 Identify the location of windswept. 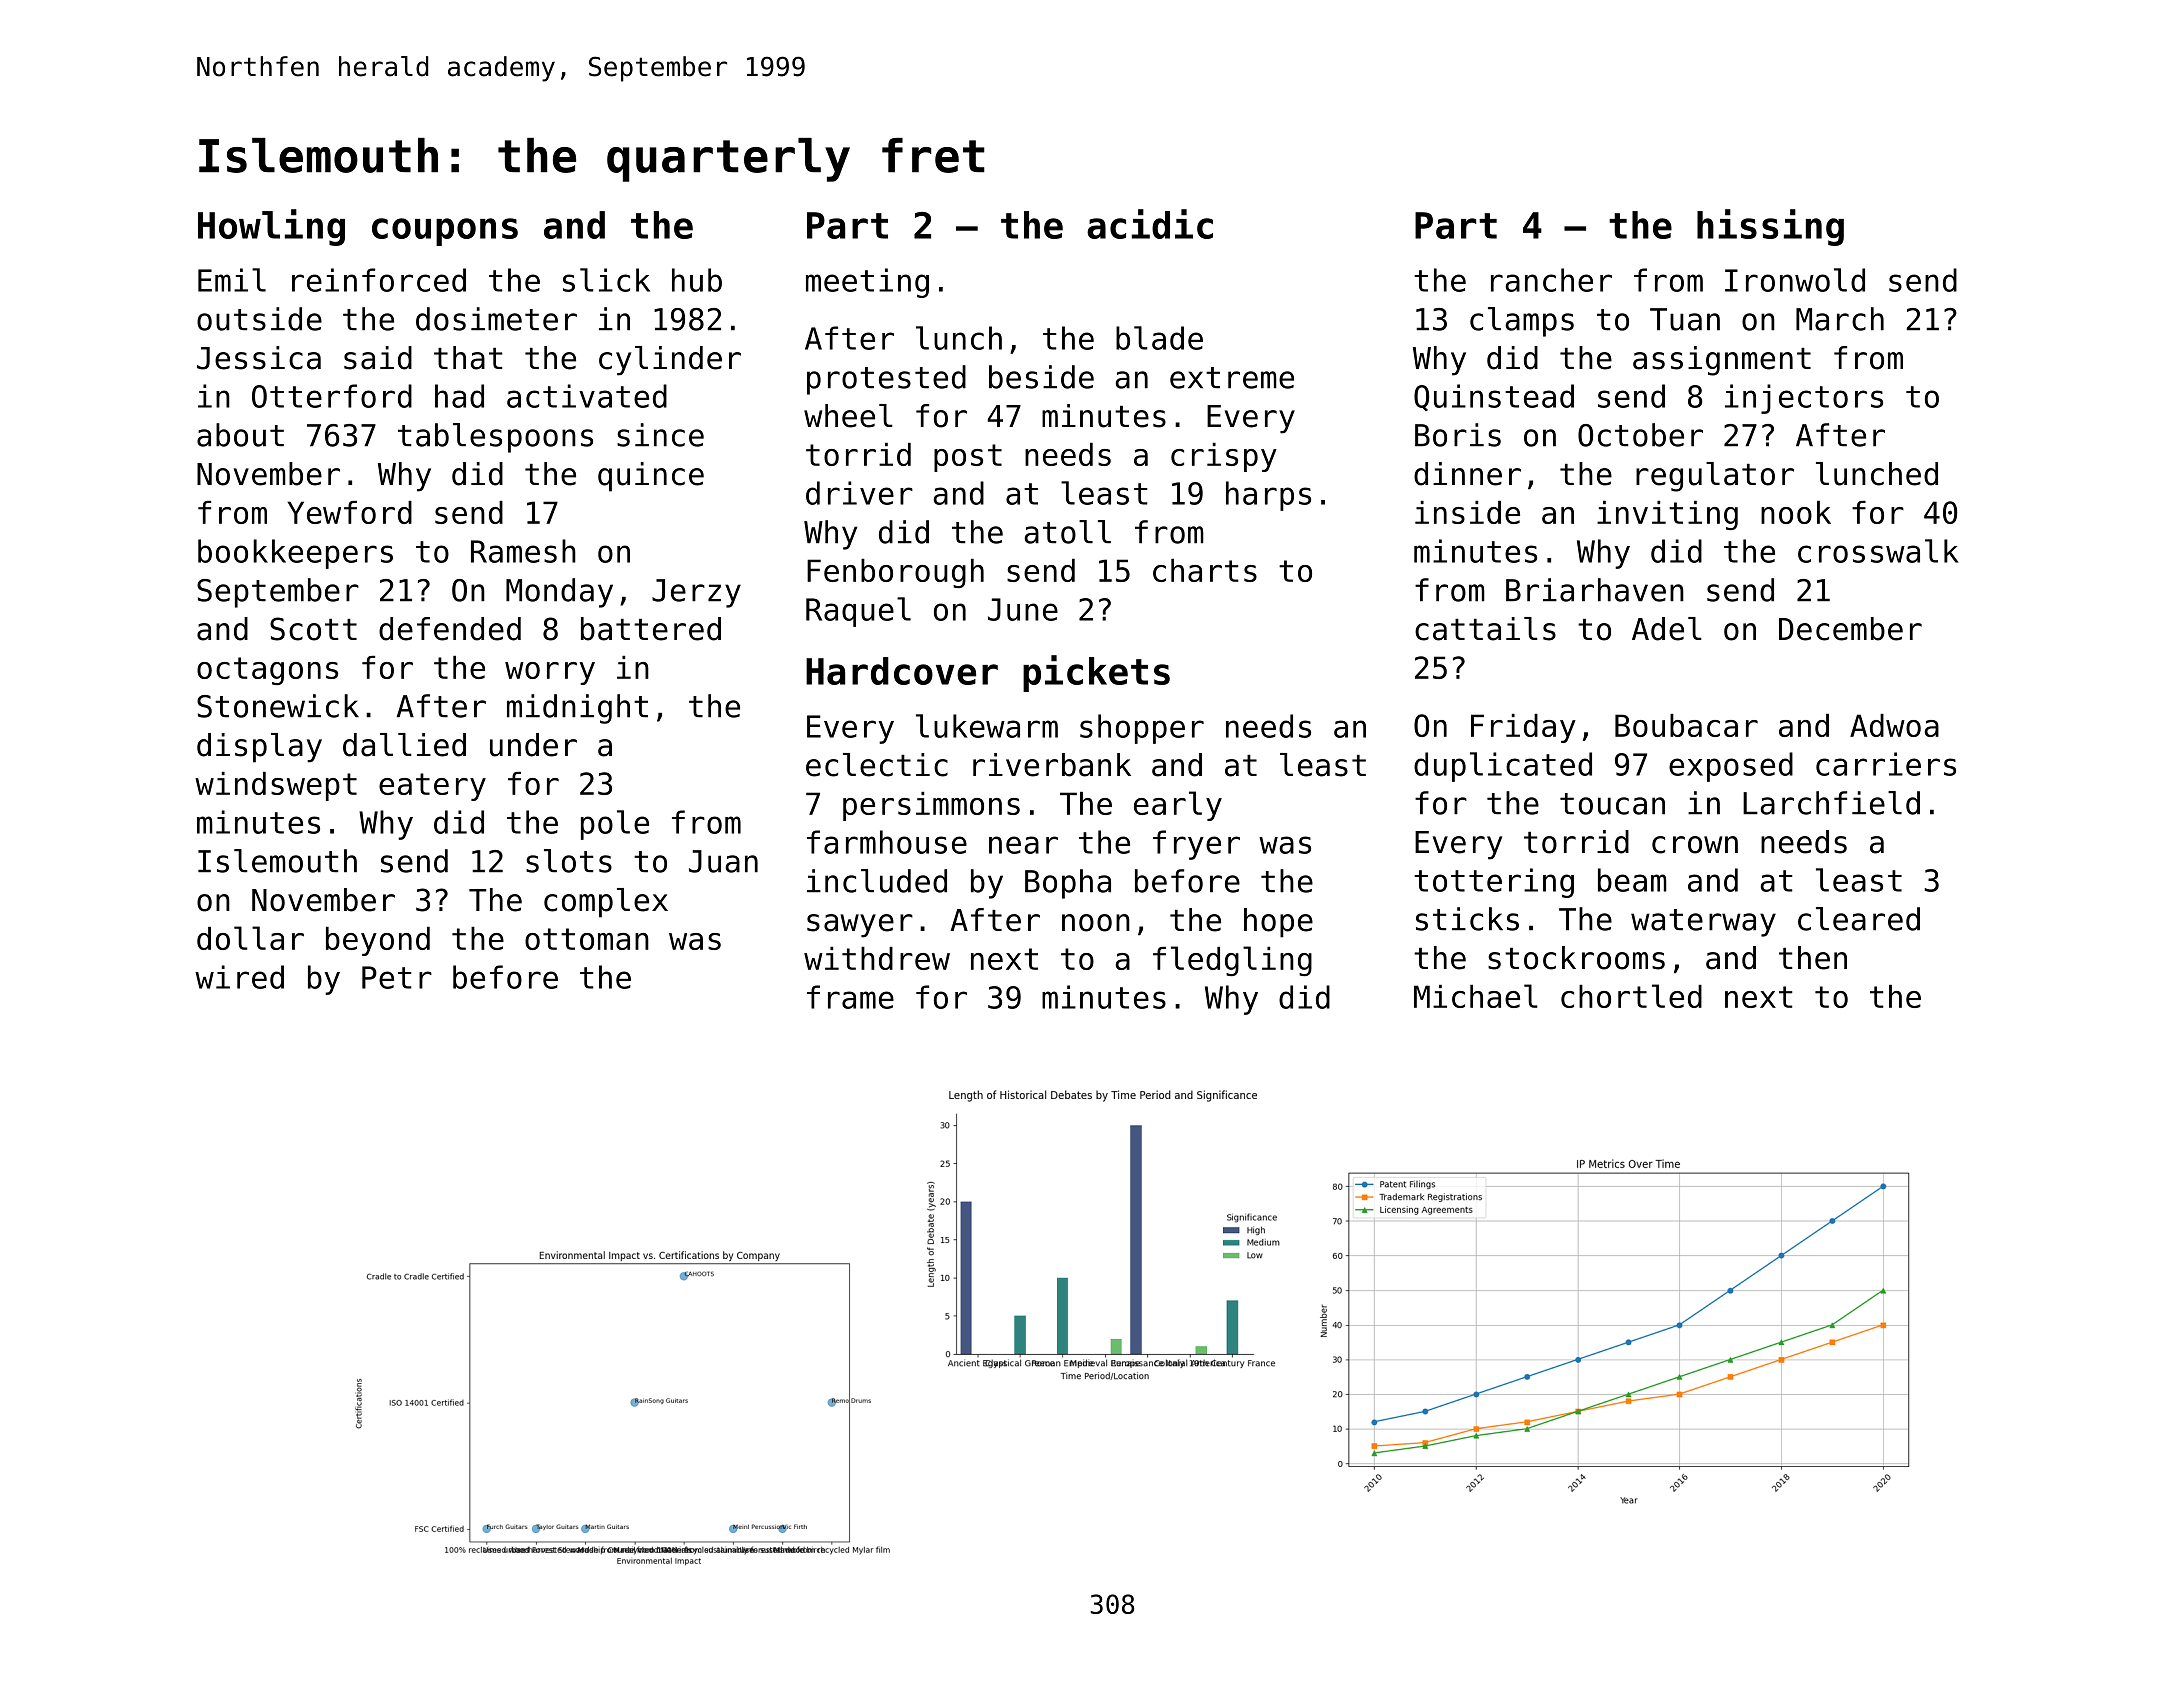
(276, 786).
